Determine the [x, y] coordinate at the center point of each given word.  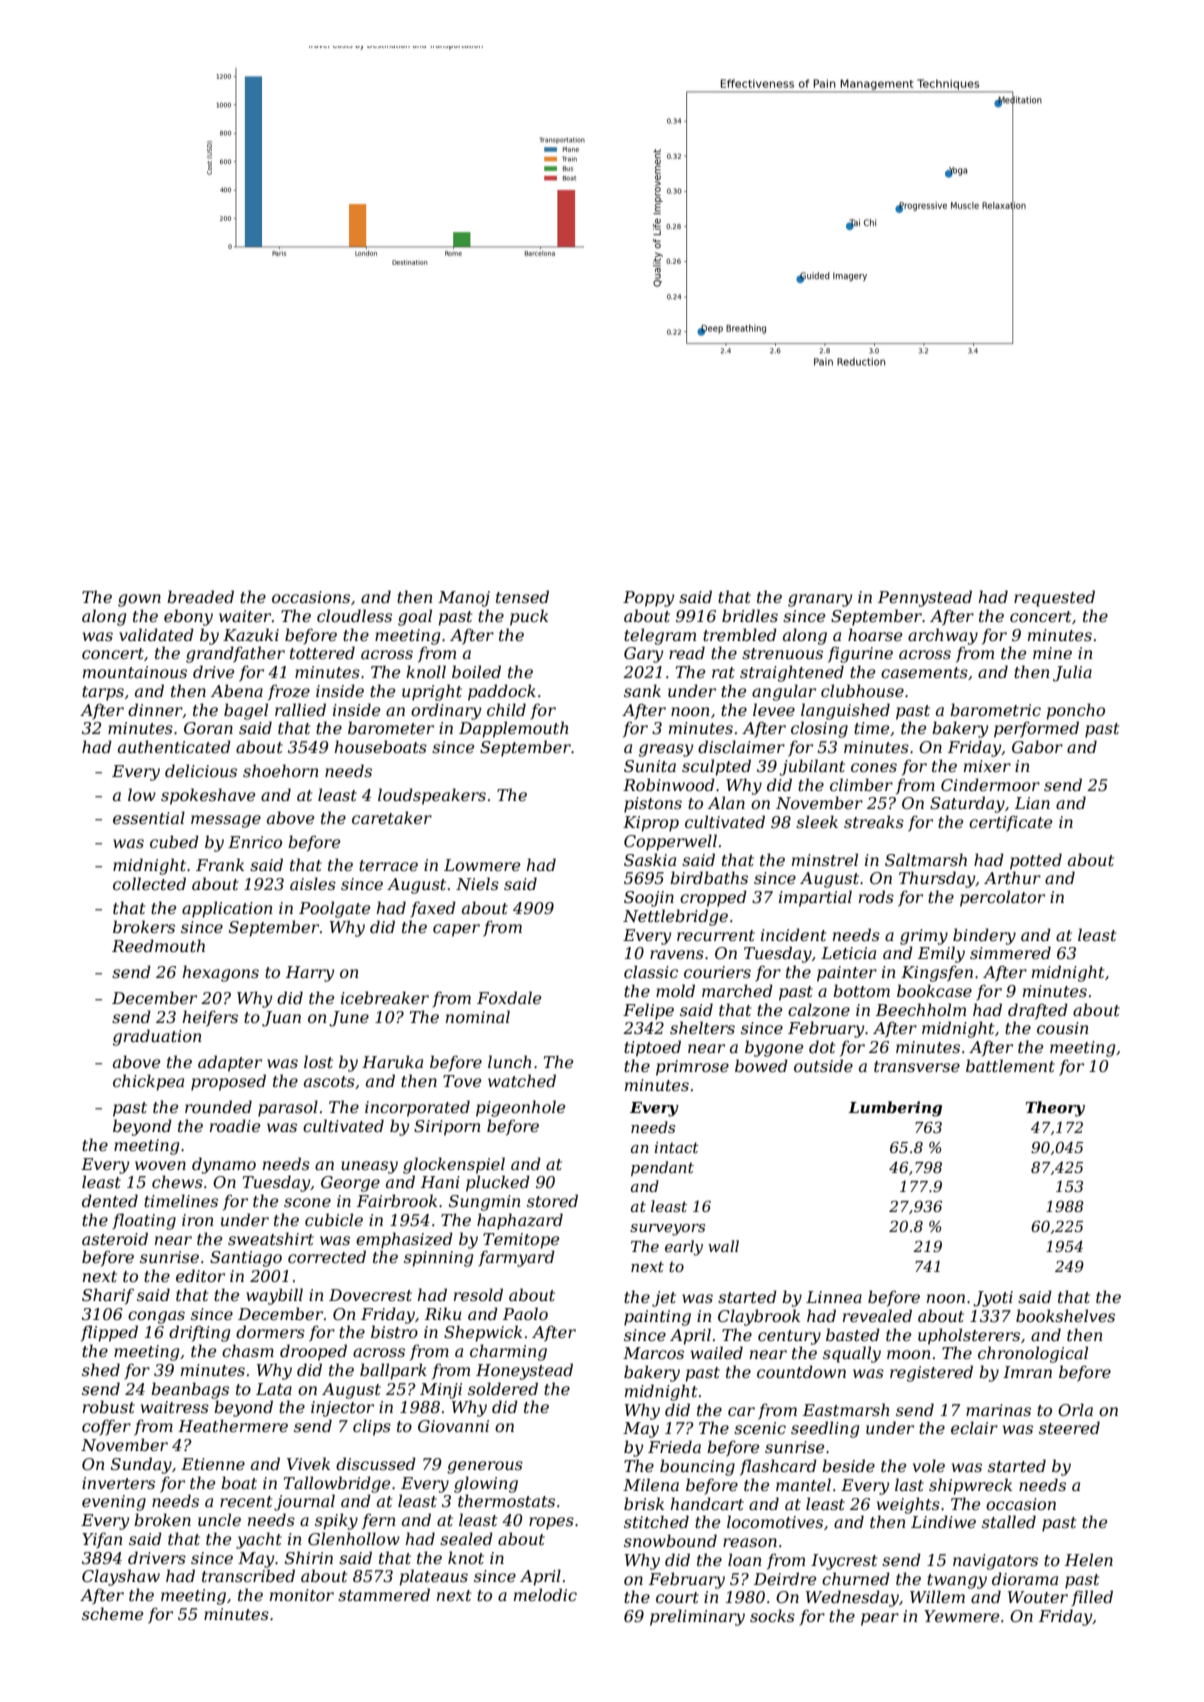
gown [139, 600]
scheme [113, 1613]
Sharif [108, 1296]
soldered [503, 1388]
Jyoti [993, 1299]
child [506, 709]
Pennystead [925, 598]
